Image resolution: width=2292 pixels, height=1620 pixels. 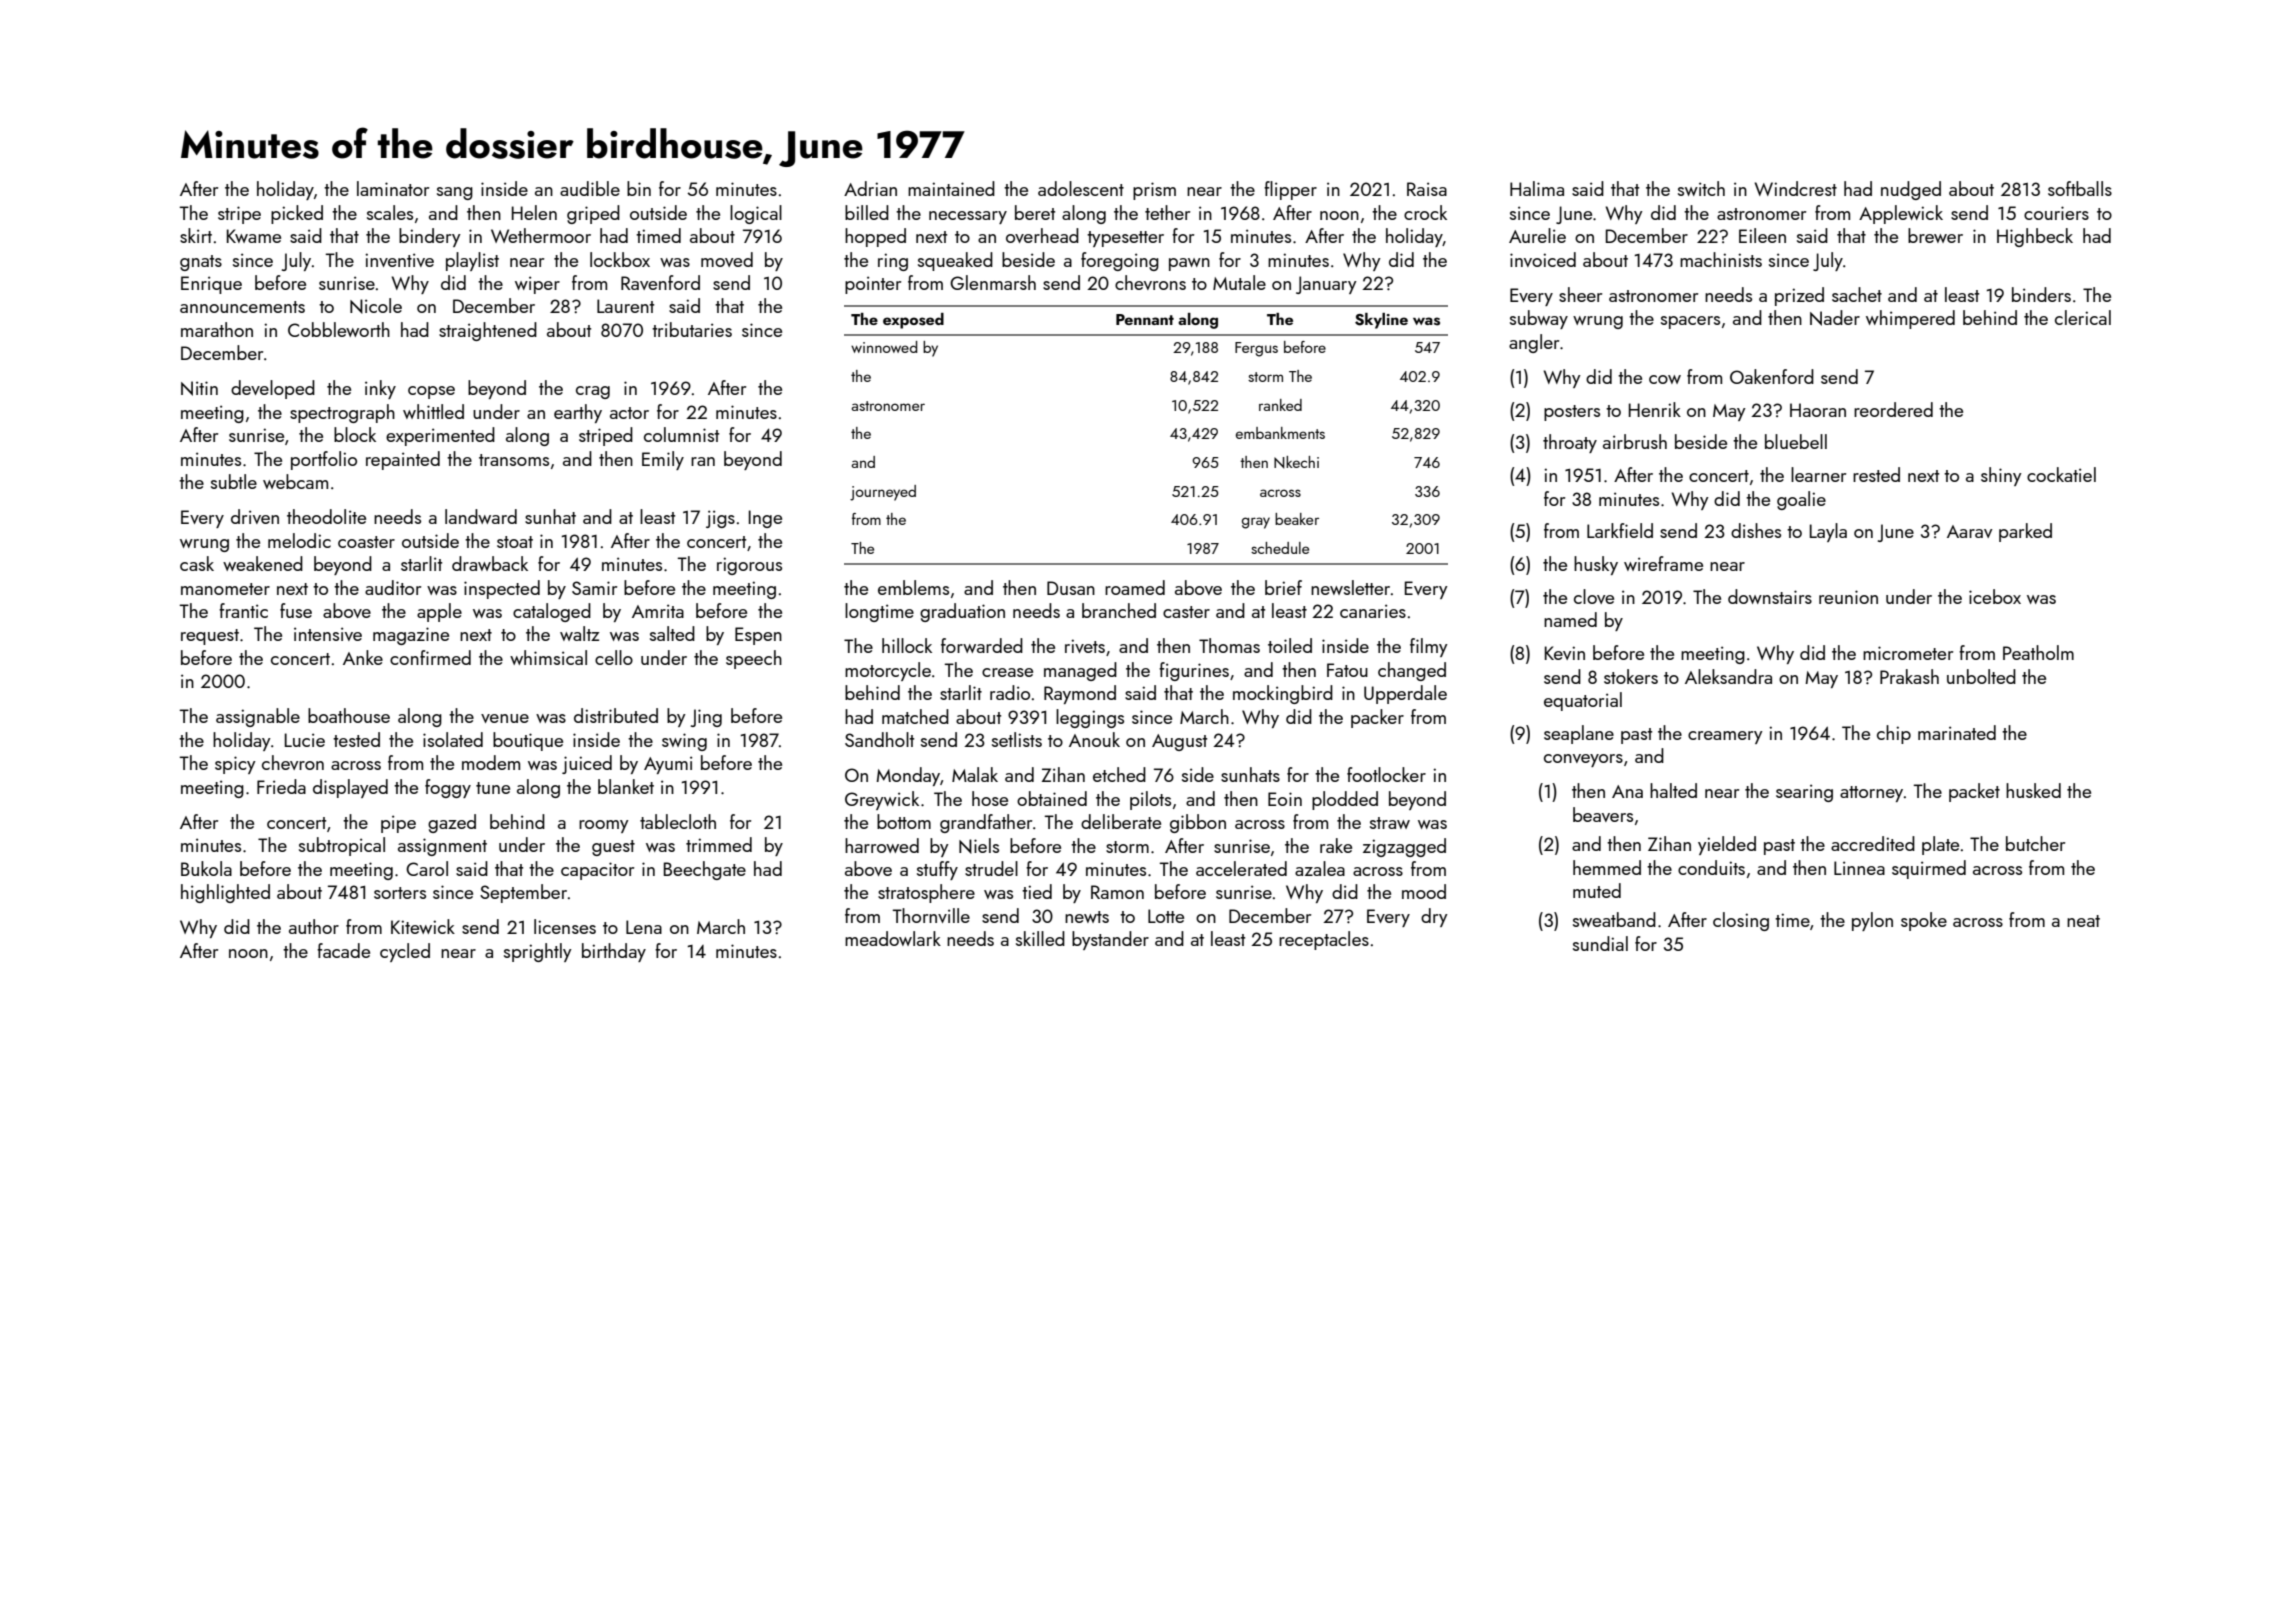 I want to click on lockbox, so click(x=620, y=259).
